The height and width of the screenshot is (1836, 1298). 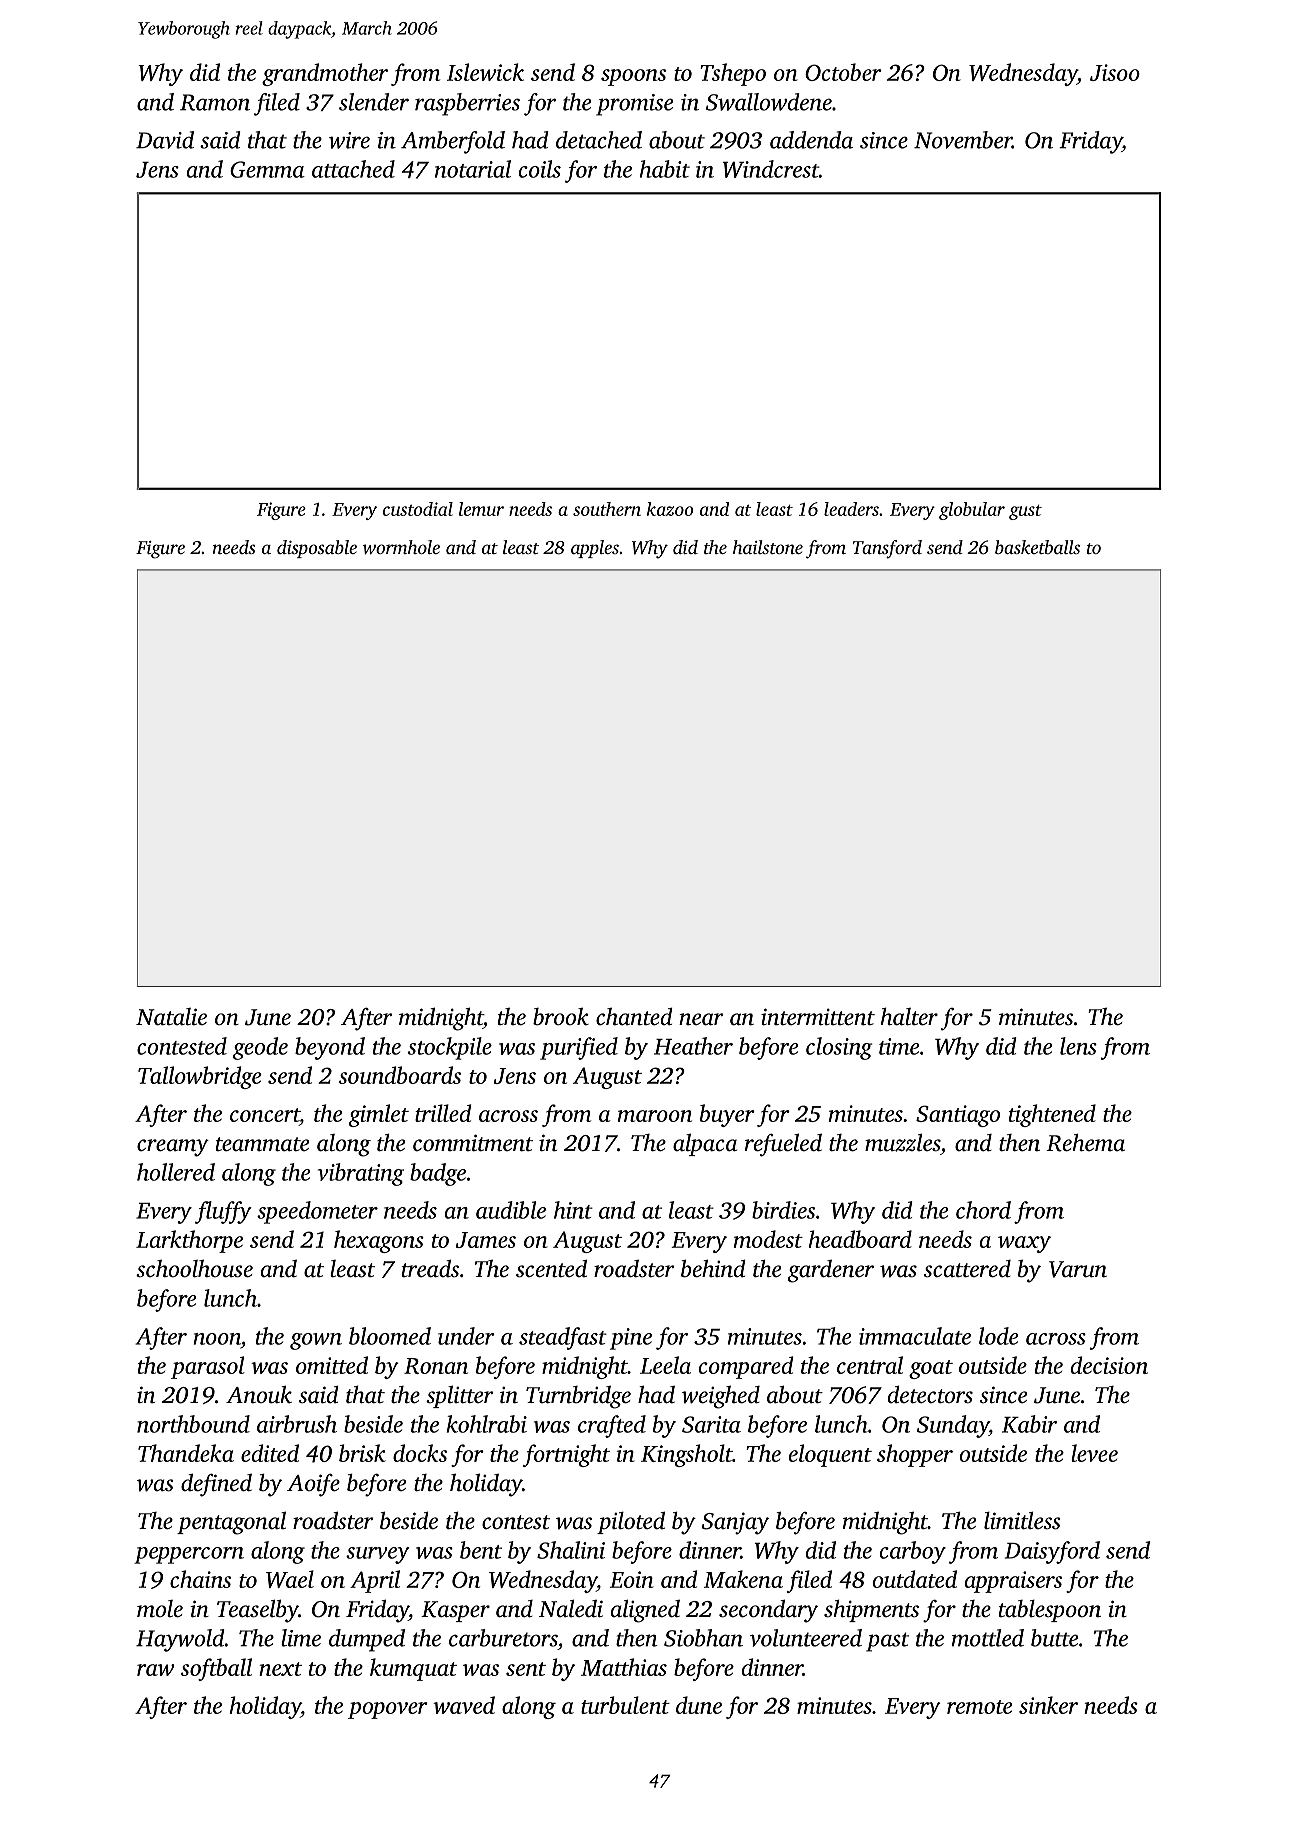 I want to click on time, so click(x=899, y=1046).
